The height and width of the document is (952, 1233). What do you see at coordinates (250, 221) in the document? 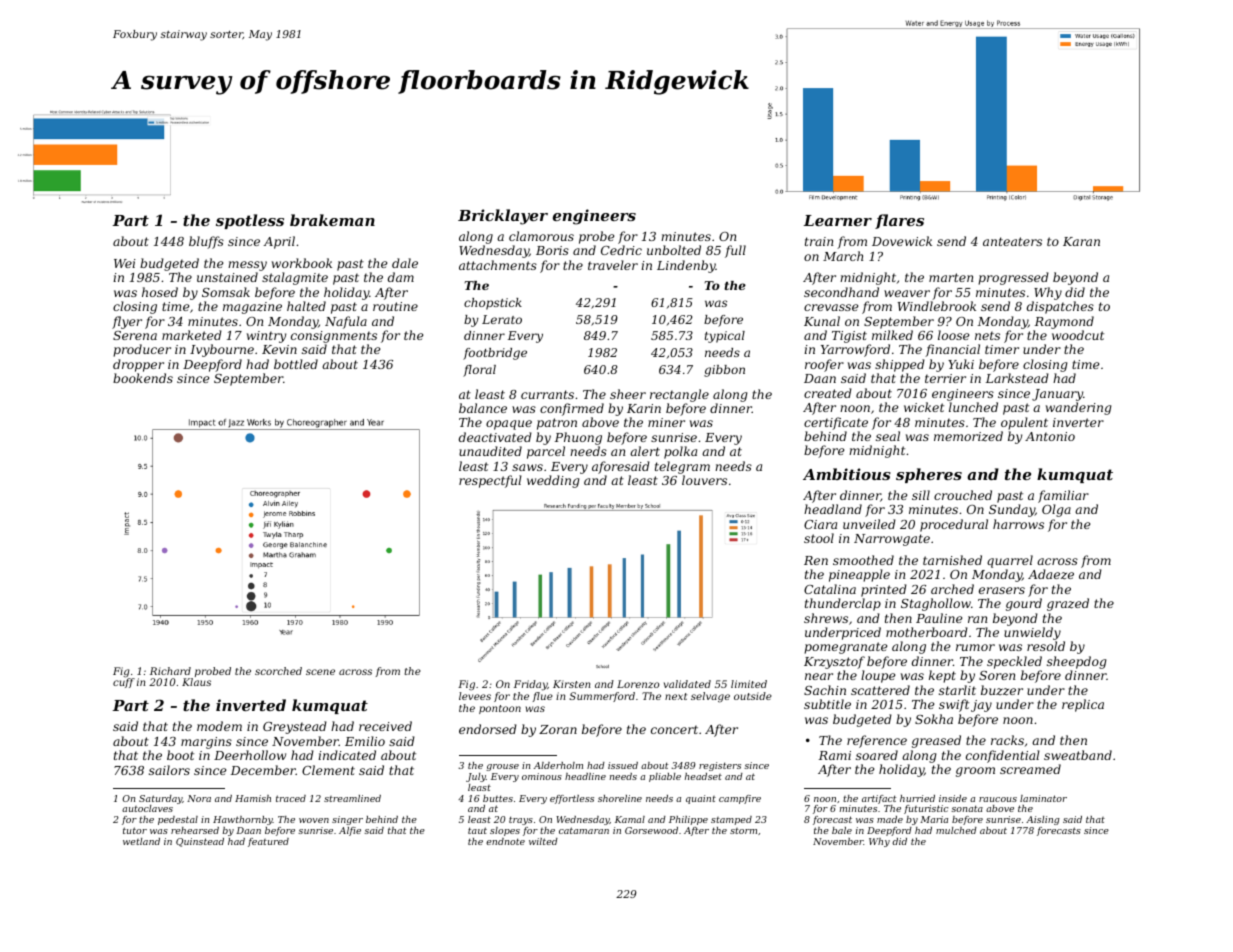
I see `spotless` at bounding box center [250, 221].
